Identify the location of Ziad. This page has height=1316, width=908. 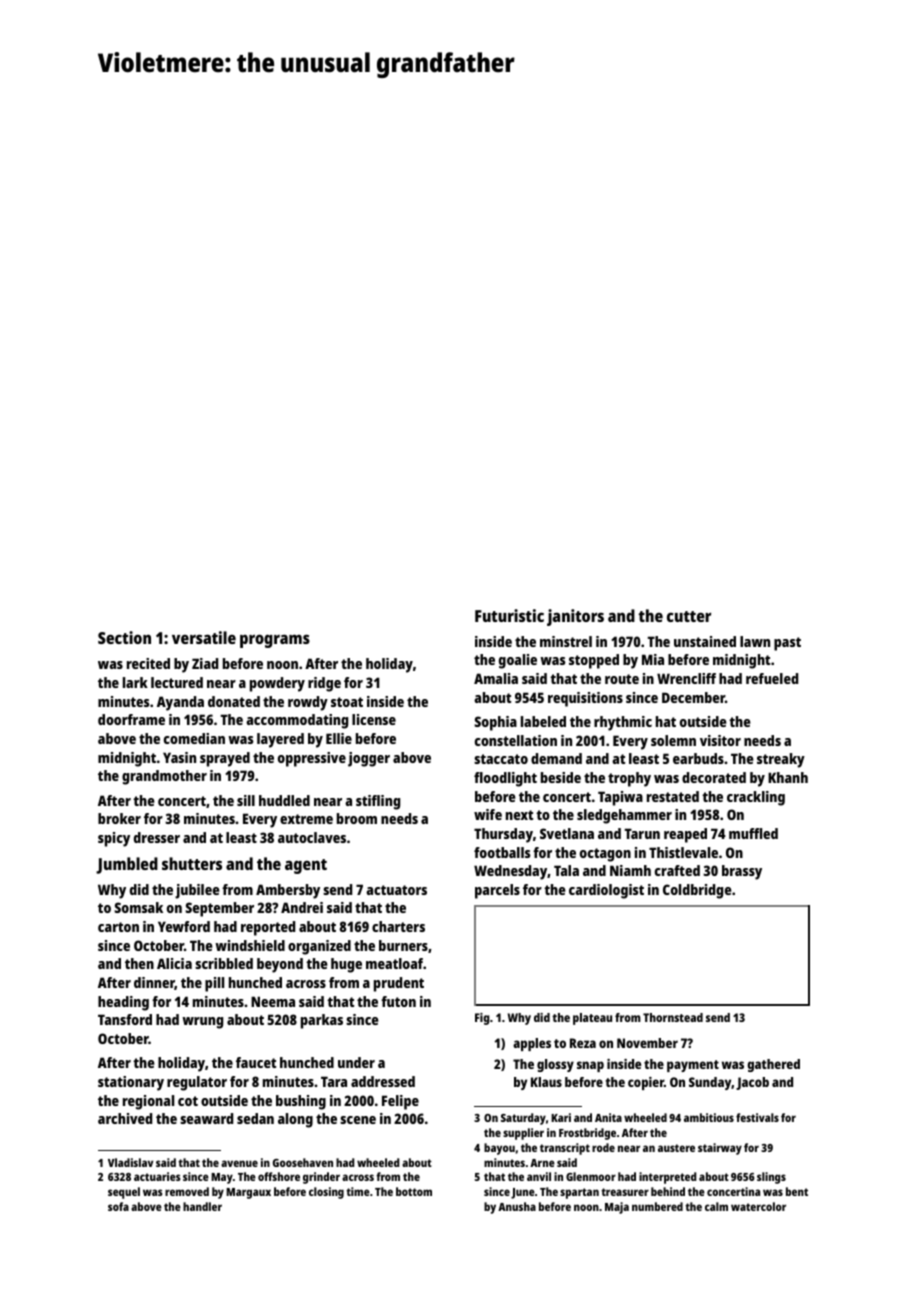
(205, 663).
